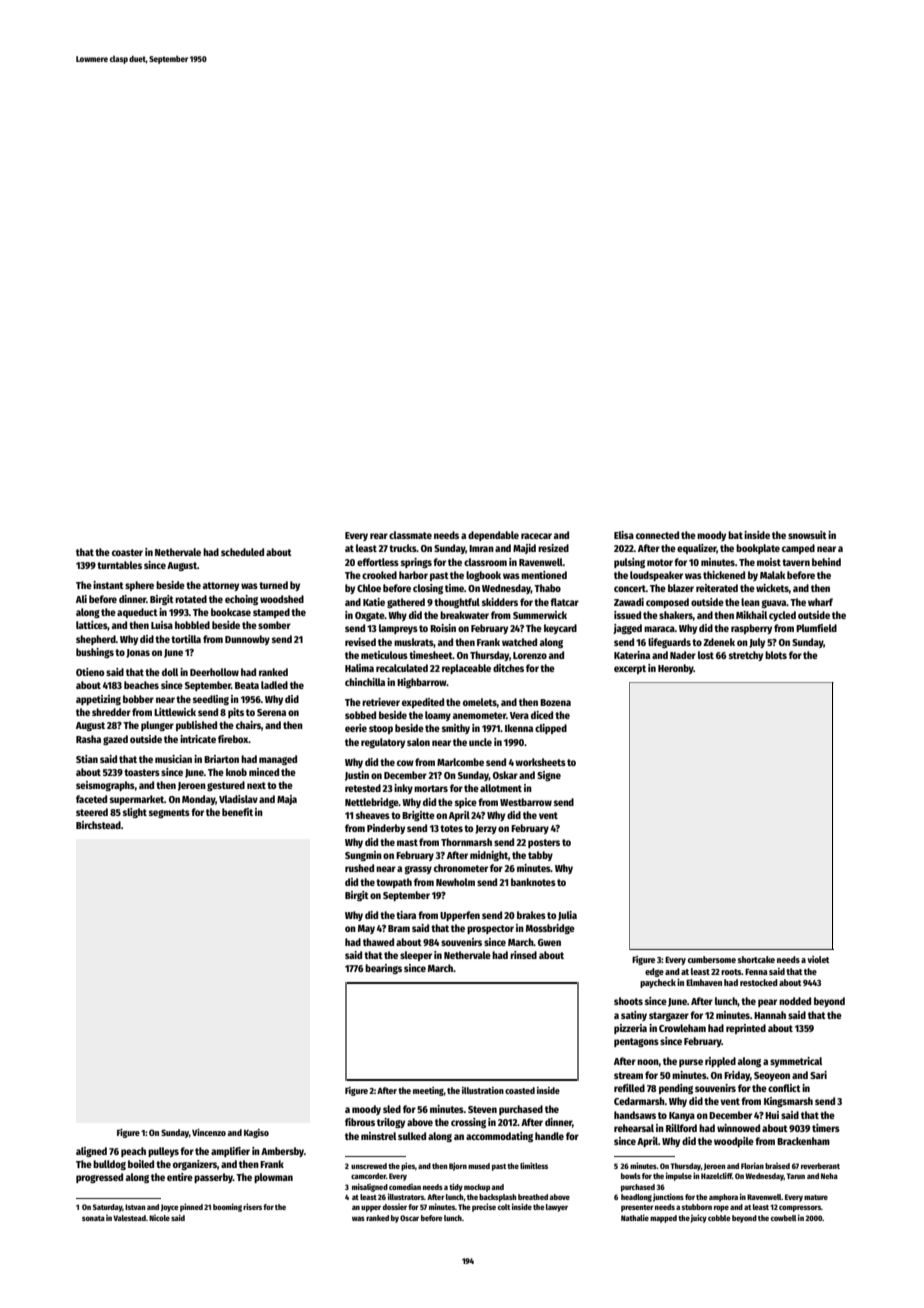 This screenshot has height=1308, width=924. Describe the element at coordinates (383, 969) in the screenshot. I see `bearings` at that location.
